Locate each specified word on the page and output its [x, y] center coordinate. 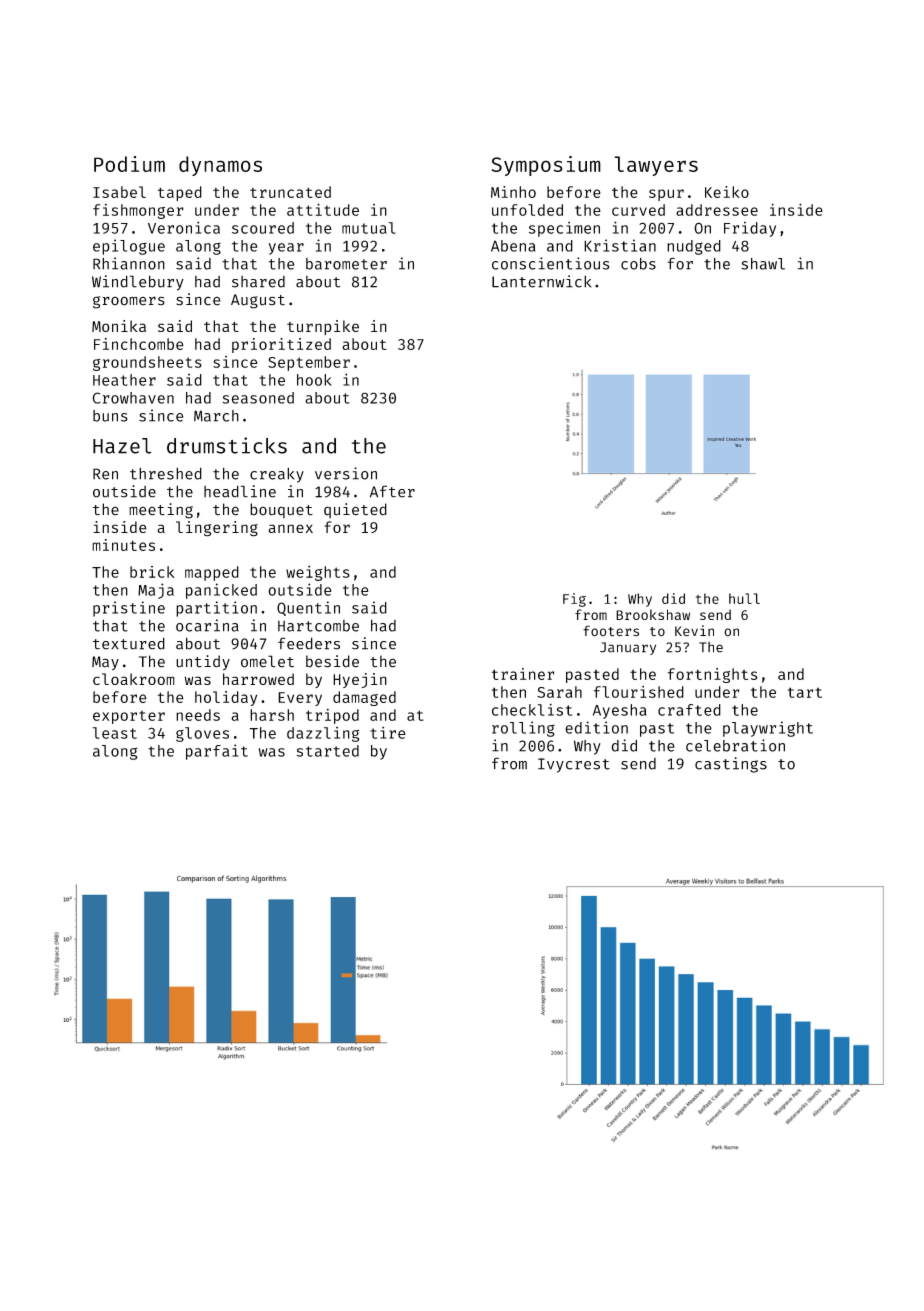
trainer [523, 674]
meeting [161, 511]
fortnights [713, 675]
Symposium [546, 166]
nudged [694, 247]
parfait [217, 752]
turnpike [323, 327]
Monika [119, 326]
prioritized [281, 345]
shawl [763, 264]
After [392, 491]
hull [744, 598]
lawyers [656, 166]
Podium [129, 164]
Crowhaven [133, 398]
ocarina [207, 625]
